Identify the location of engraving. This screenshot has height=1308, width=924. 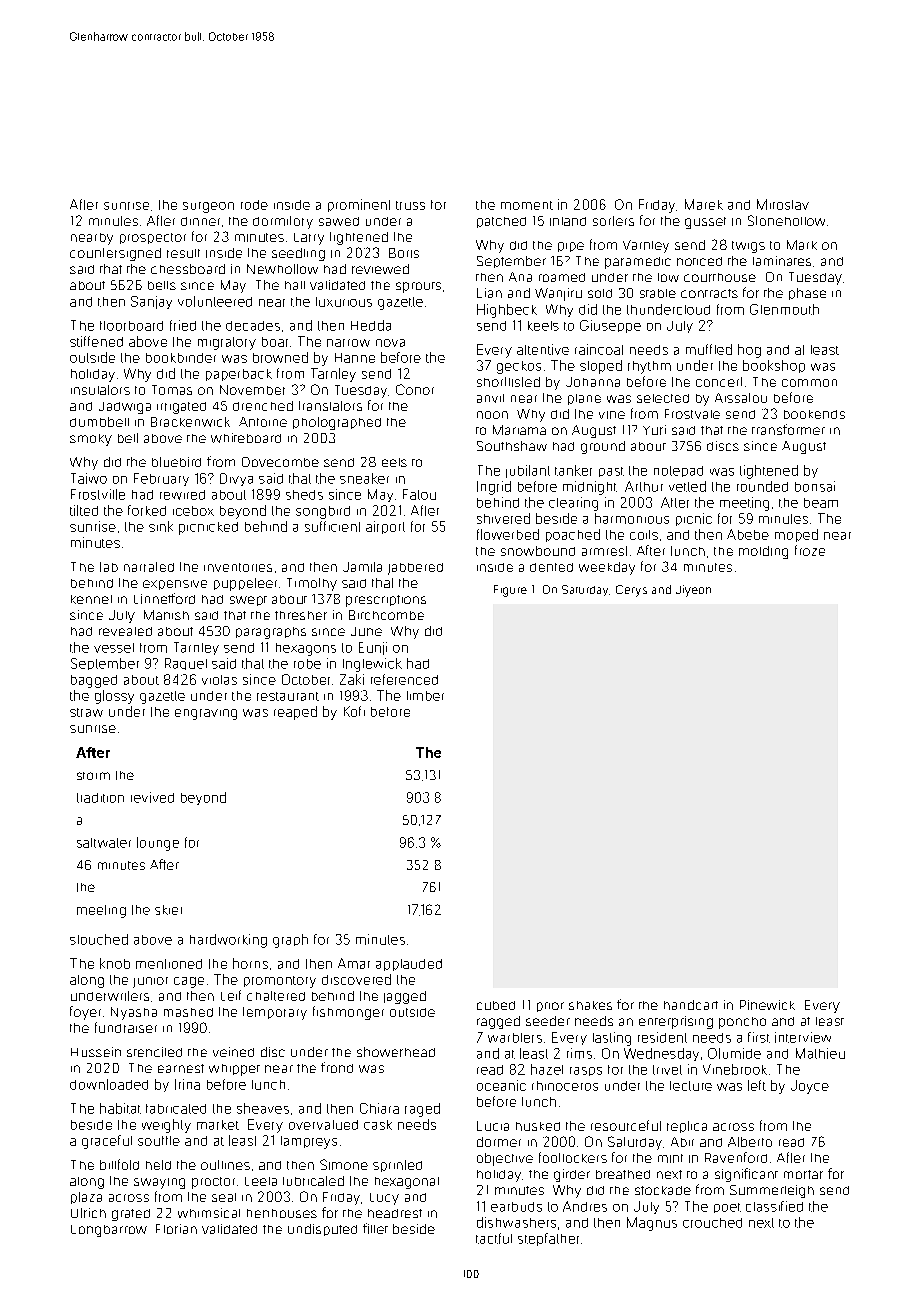
(206, 714).
